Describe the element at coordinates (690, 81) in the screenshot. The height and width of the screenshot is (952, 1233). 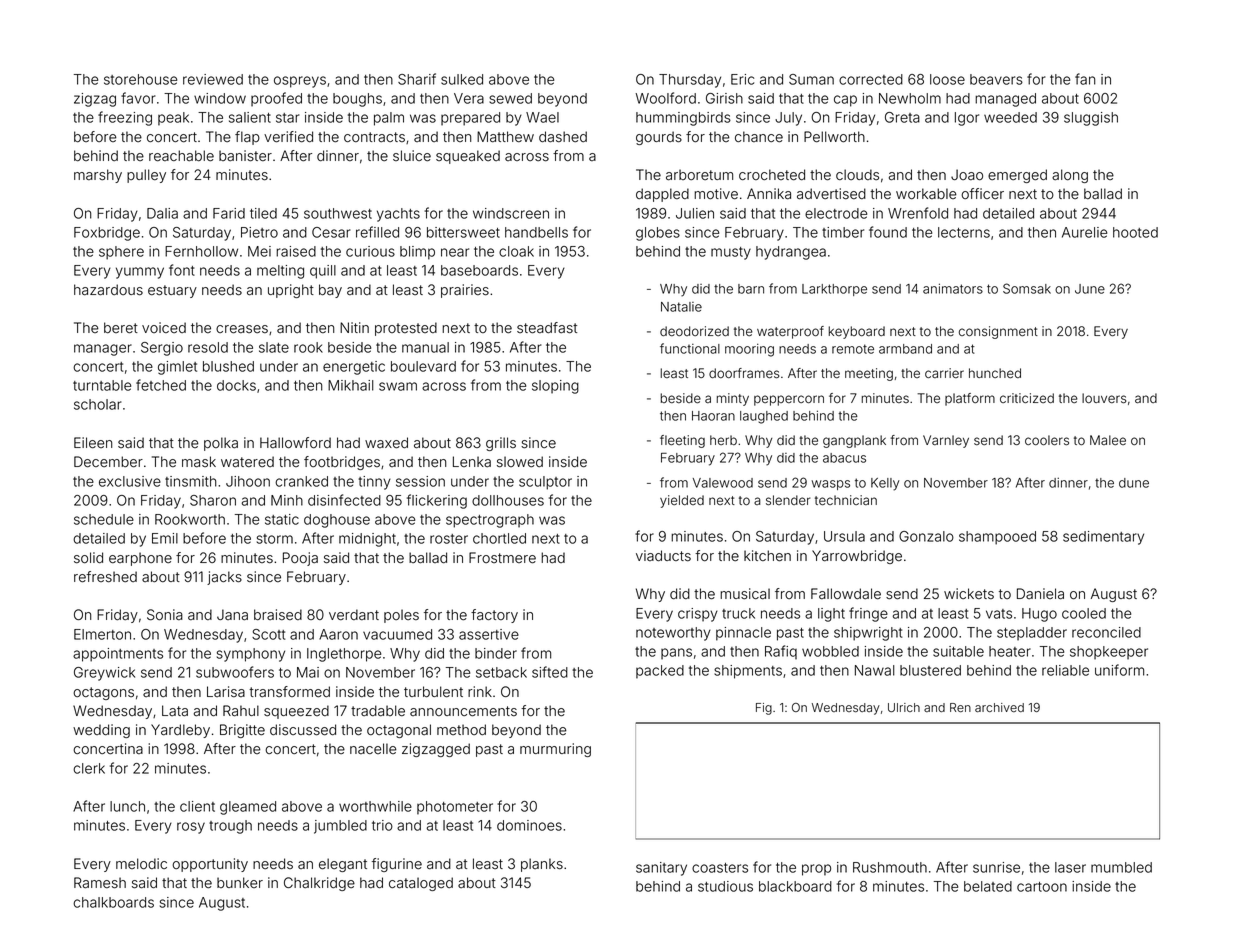
I see `Thursday` at that location.
